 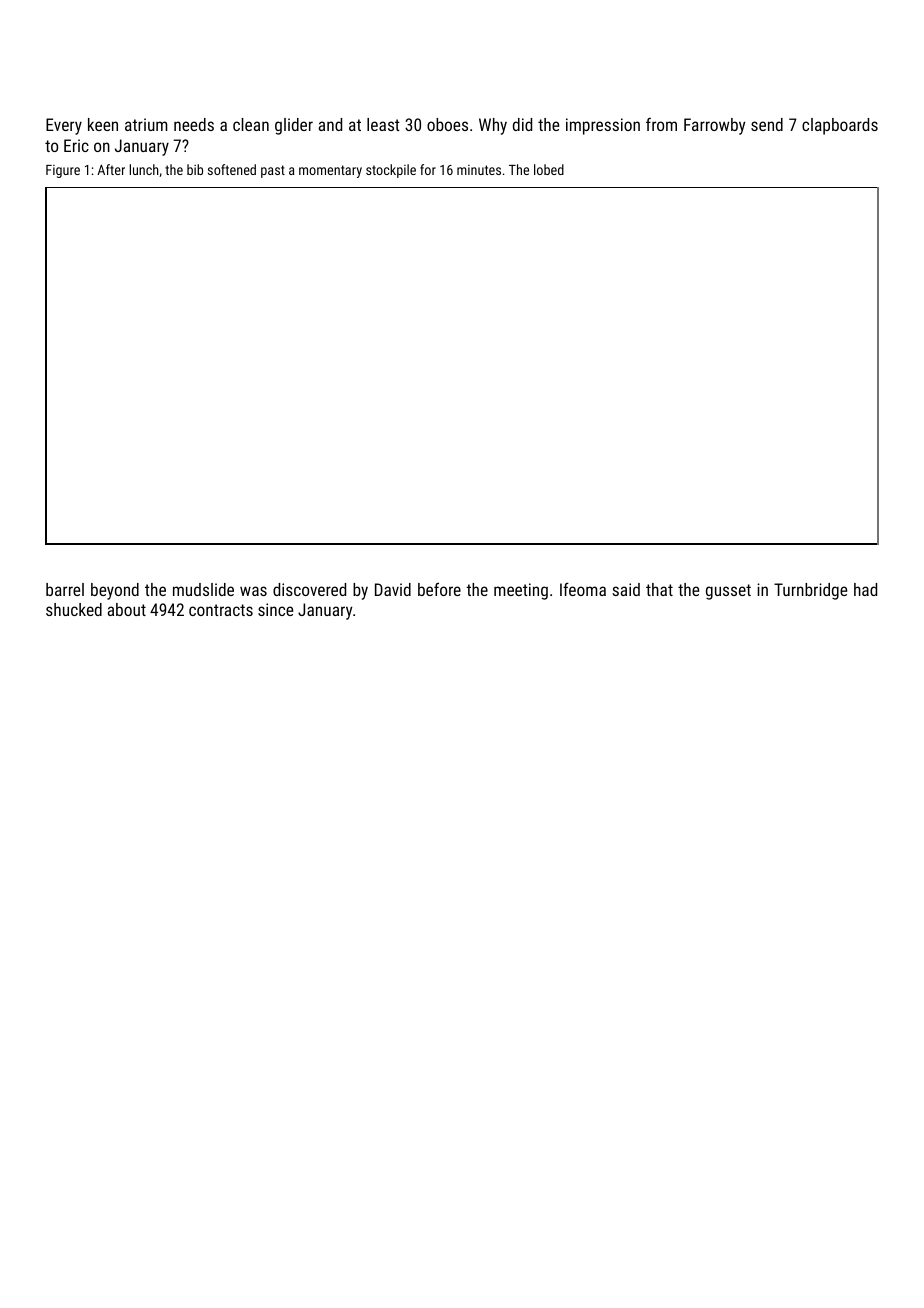 I want to click on barrel, so click(x=65, y=589).
